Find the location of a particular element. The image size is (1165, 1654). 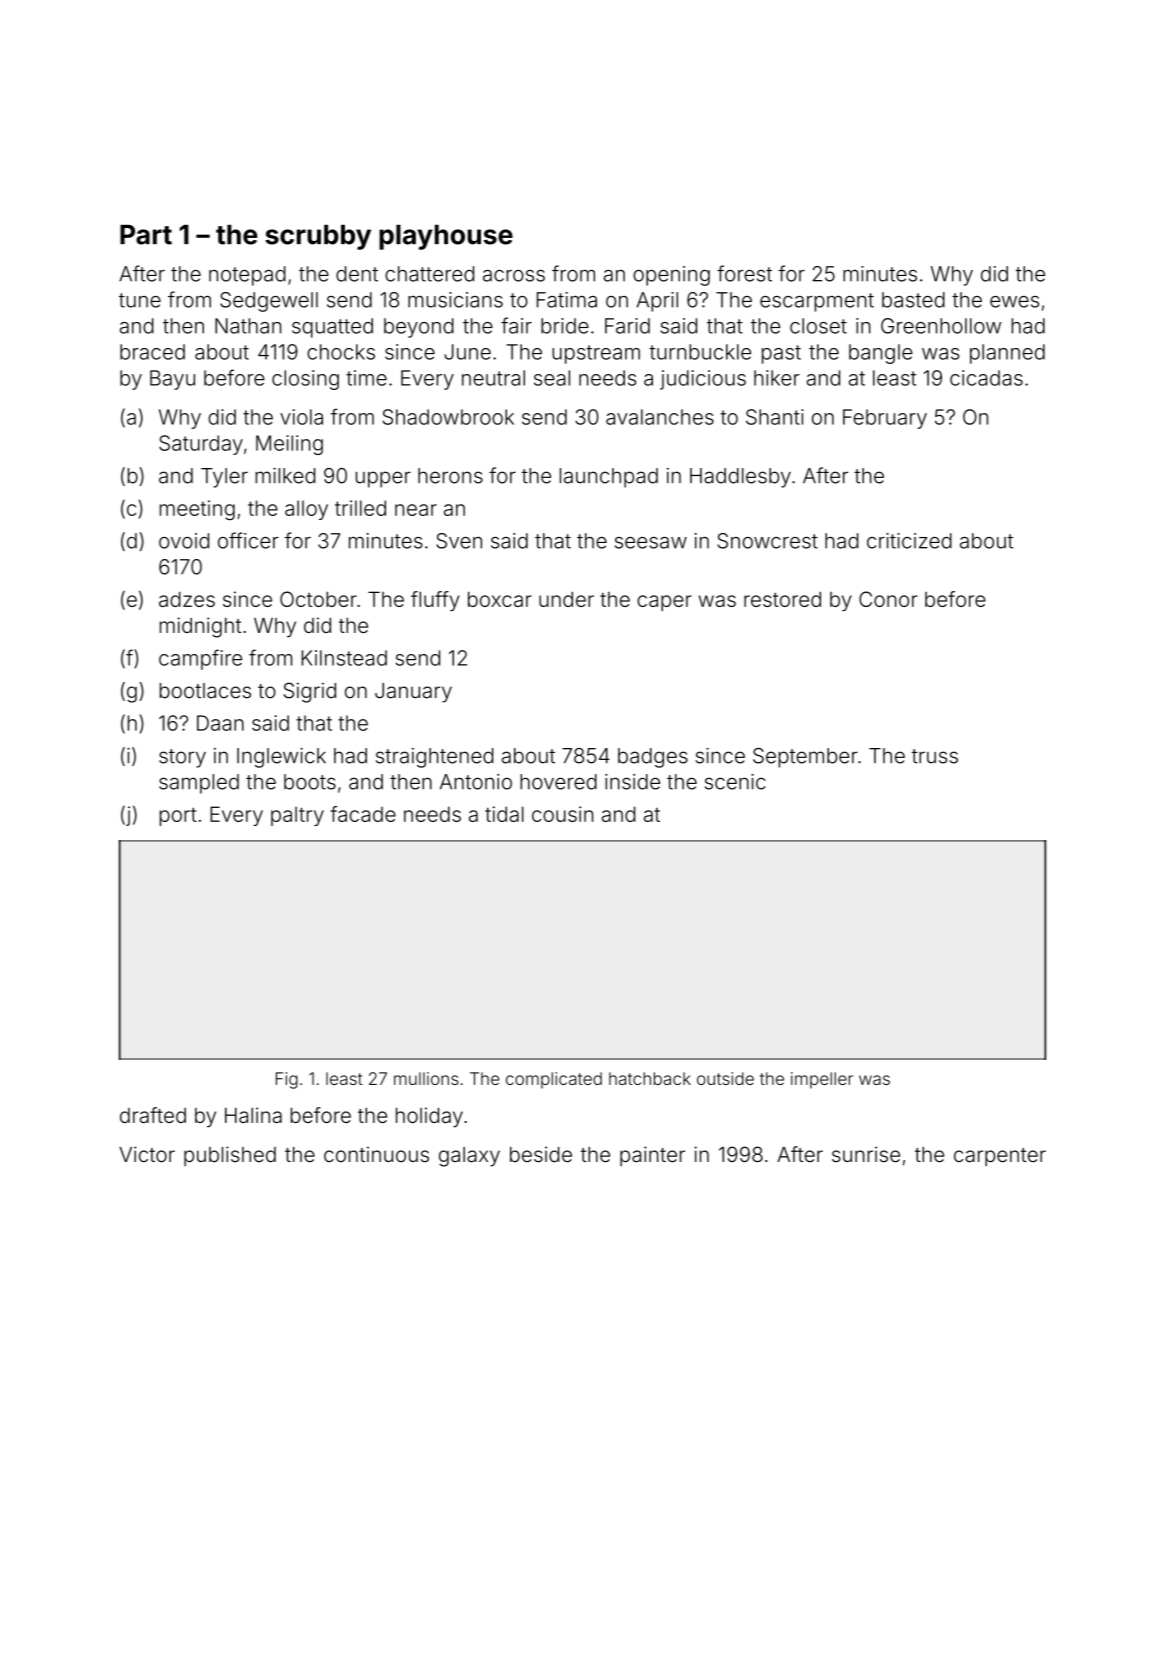

paltry is located at coordinates (297, 816).
